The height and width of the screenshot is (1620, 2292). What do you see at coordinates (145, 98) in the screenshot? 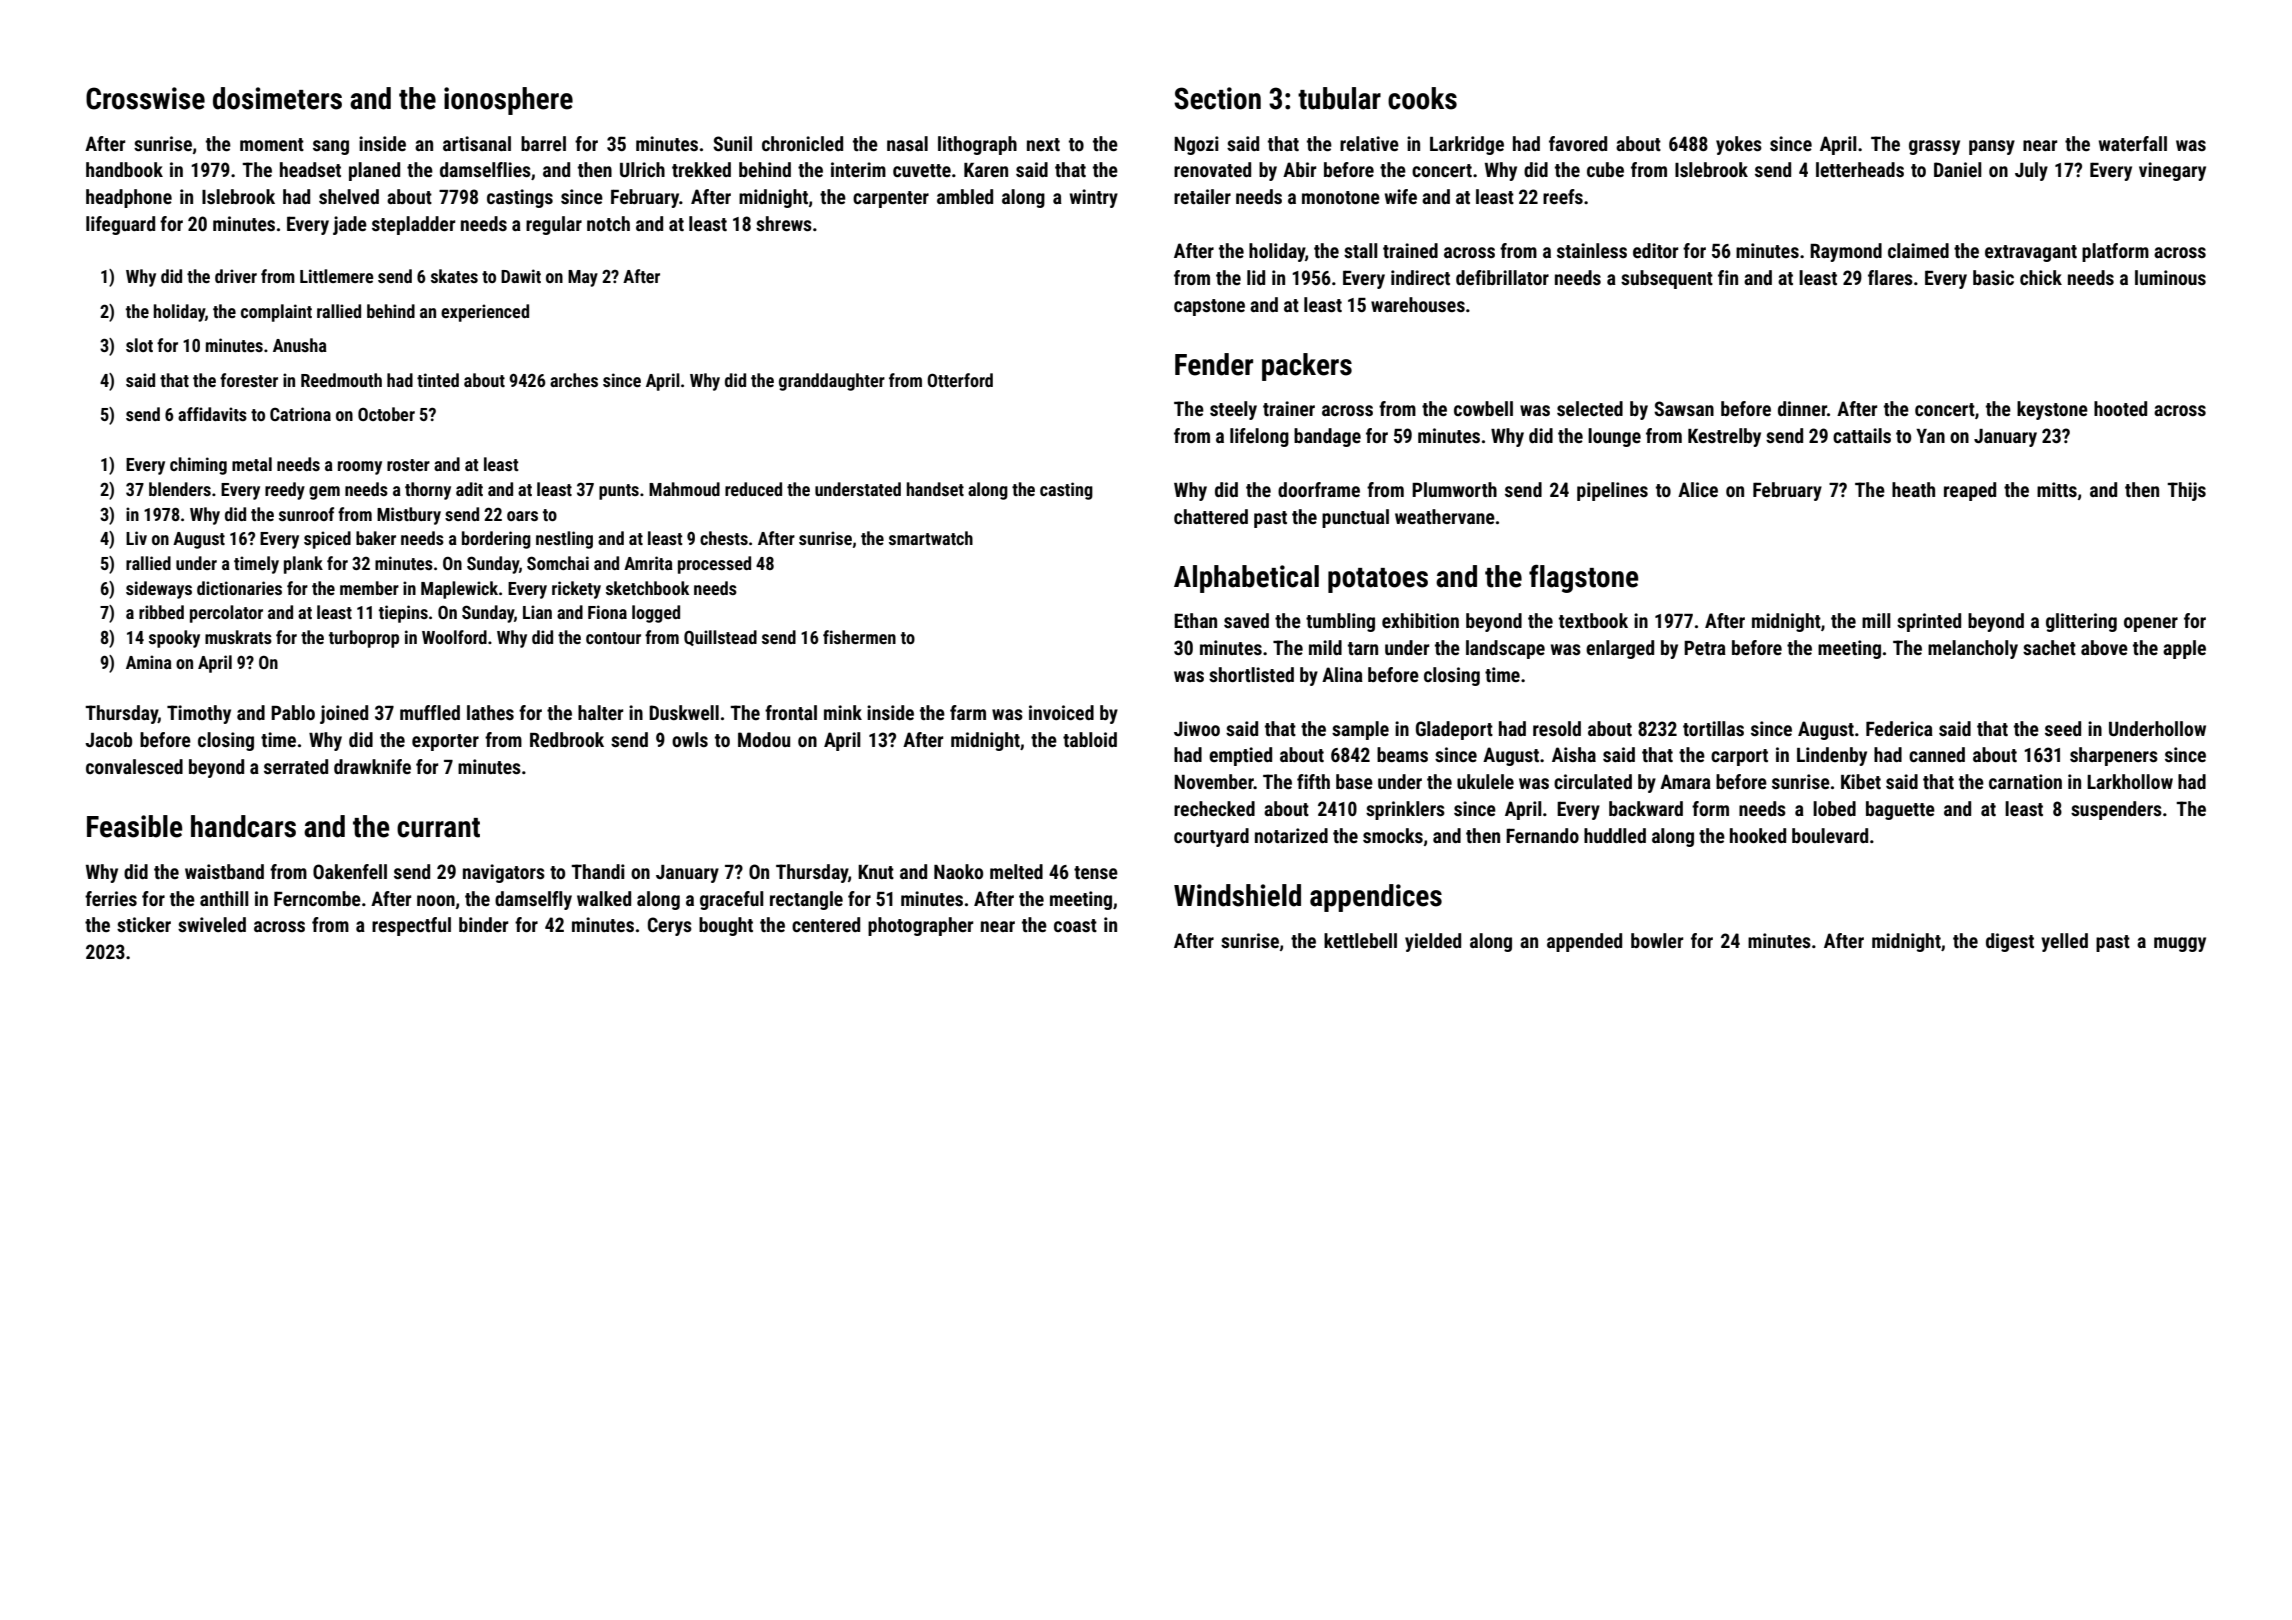
I see `Crosswise` at bounding box center [145, 98].
